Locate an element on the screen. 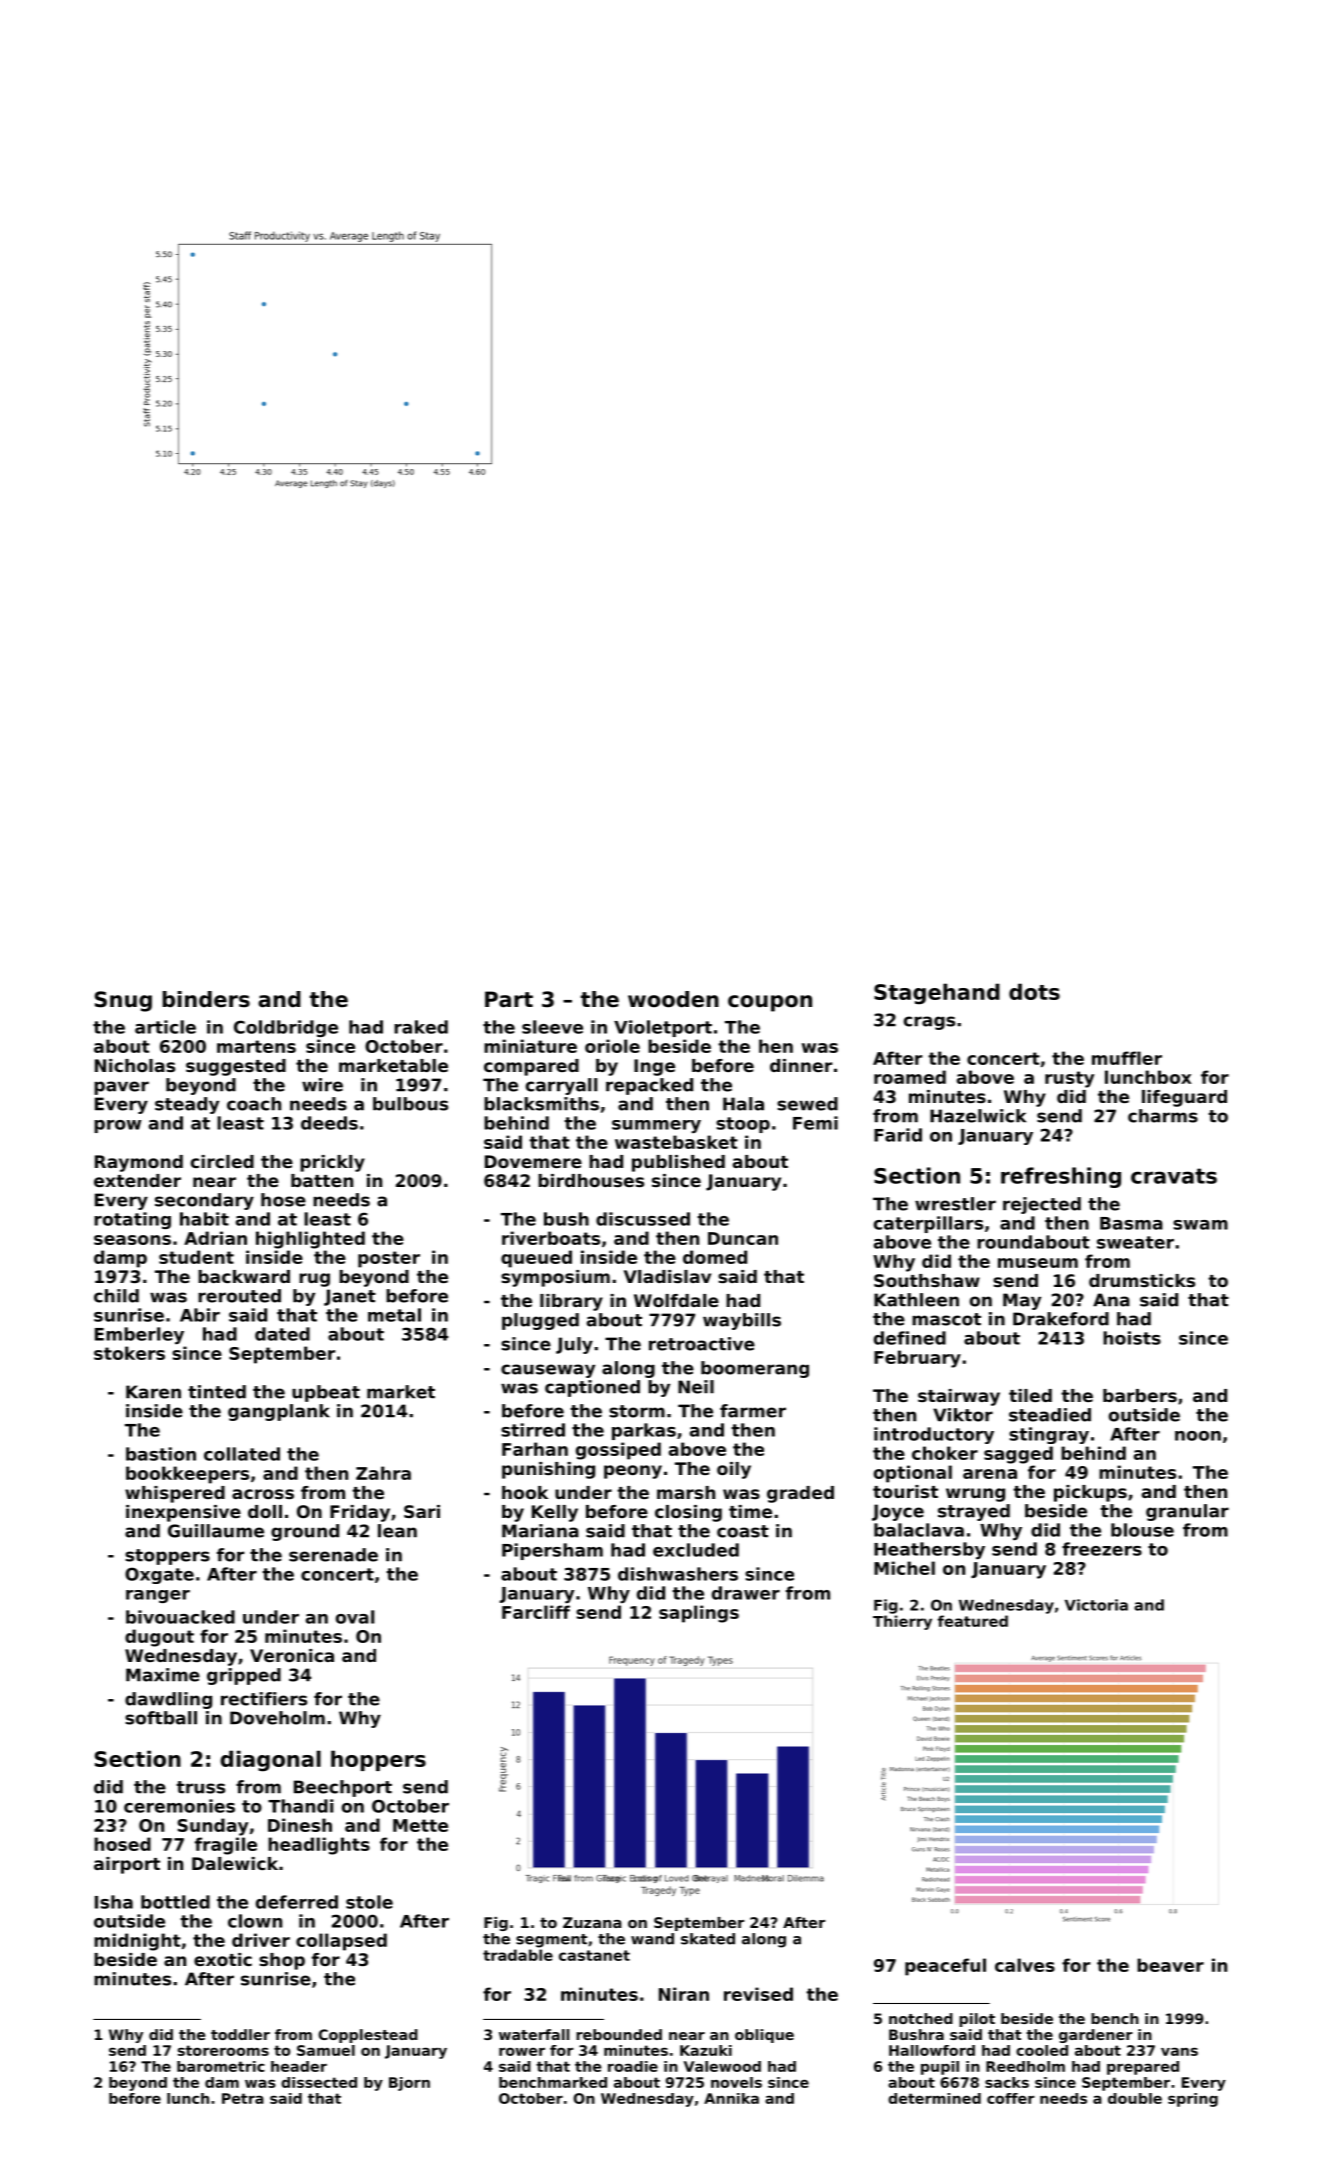 The height and width of the screenshot is (2178, 1322). Part is located at coordinates (509, 999).
